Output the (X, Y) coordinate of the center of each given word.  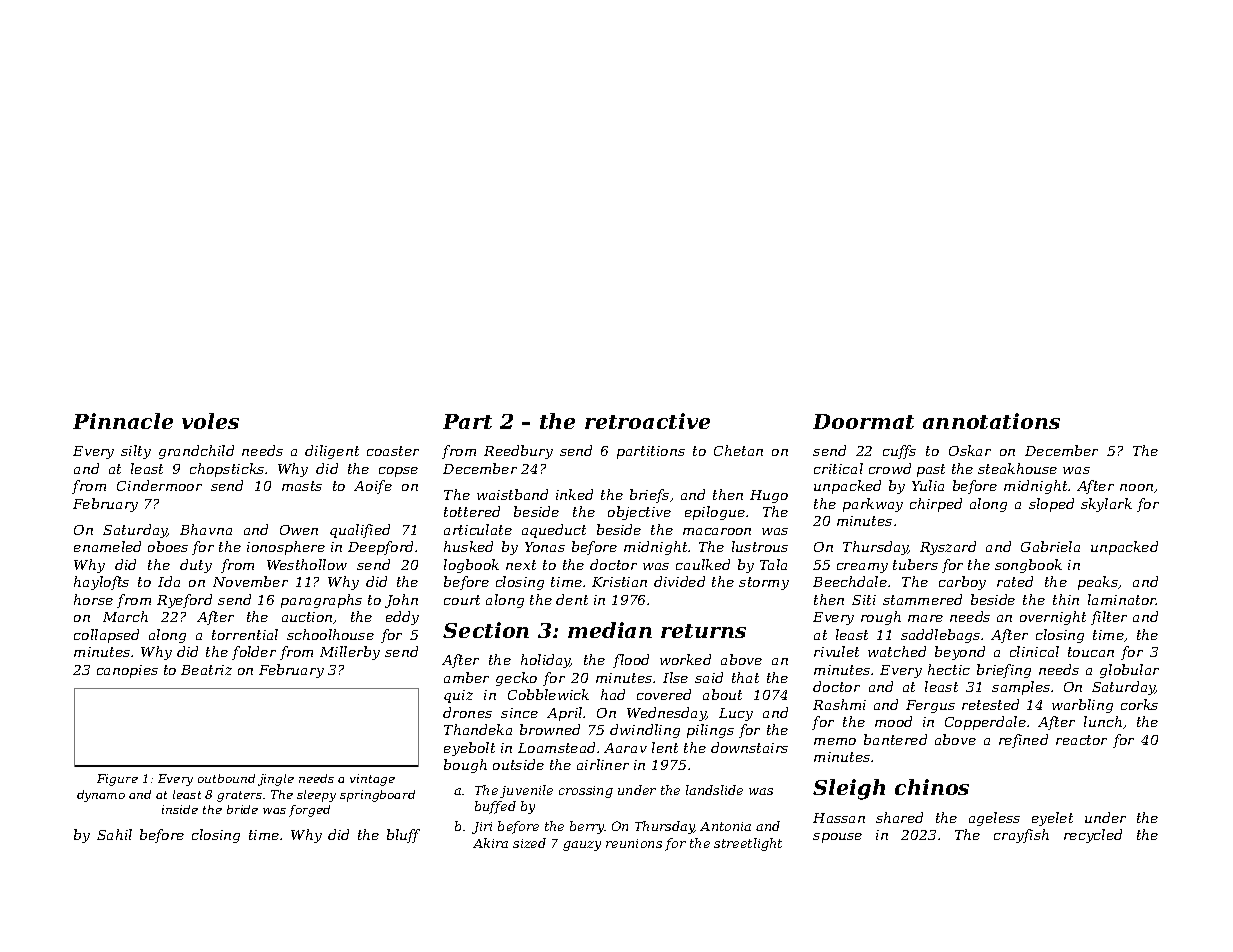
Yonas (545, 547)
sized (529, 843)
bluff (403, 836)
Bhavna (206, 529)
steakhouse (1017, 468)
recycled (1093, 836)
